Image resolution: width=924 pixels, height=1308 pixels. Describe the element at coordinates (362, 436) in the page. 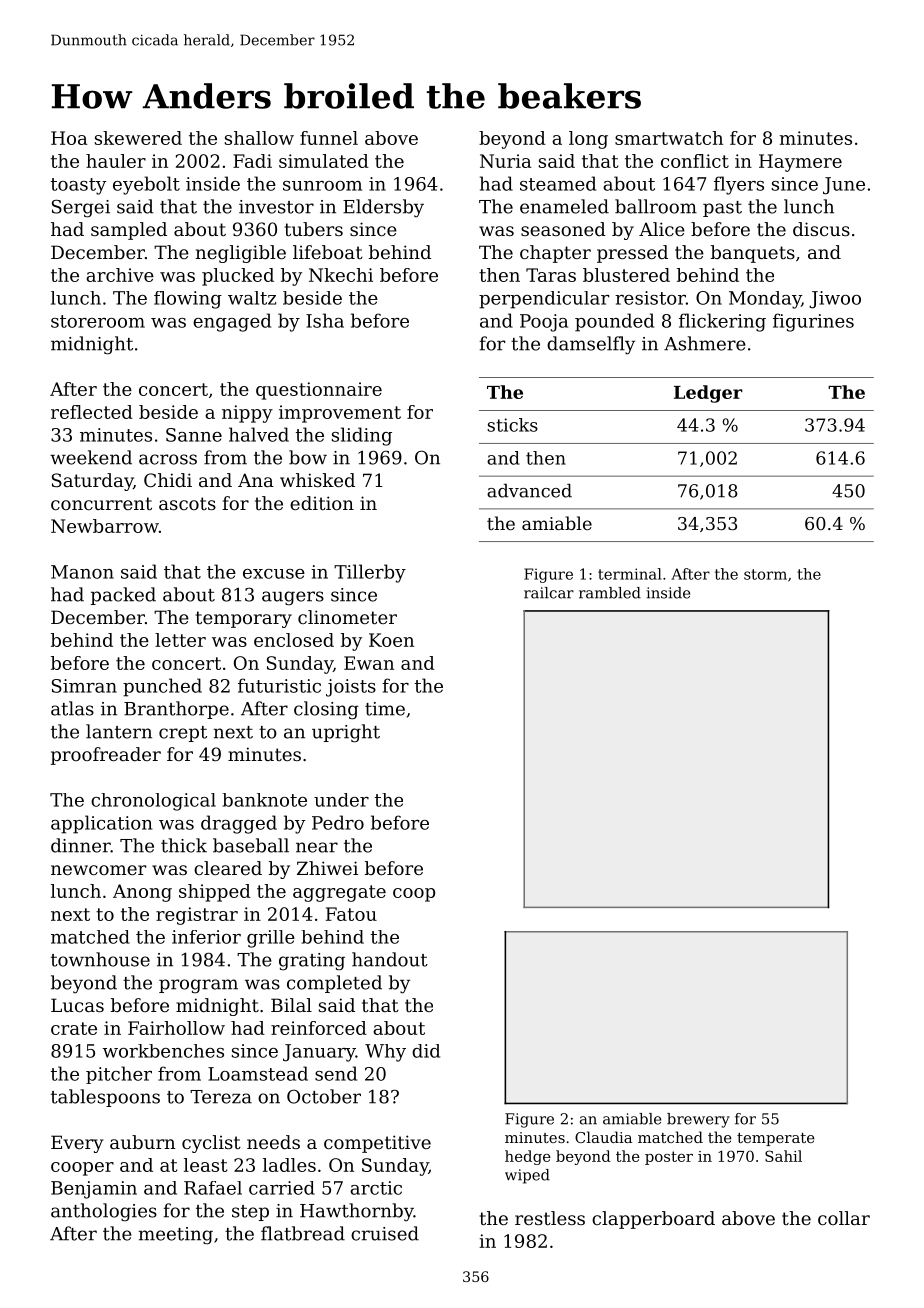

I see `sliding` at that location.
